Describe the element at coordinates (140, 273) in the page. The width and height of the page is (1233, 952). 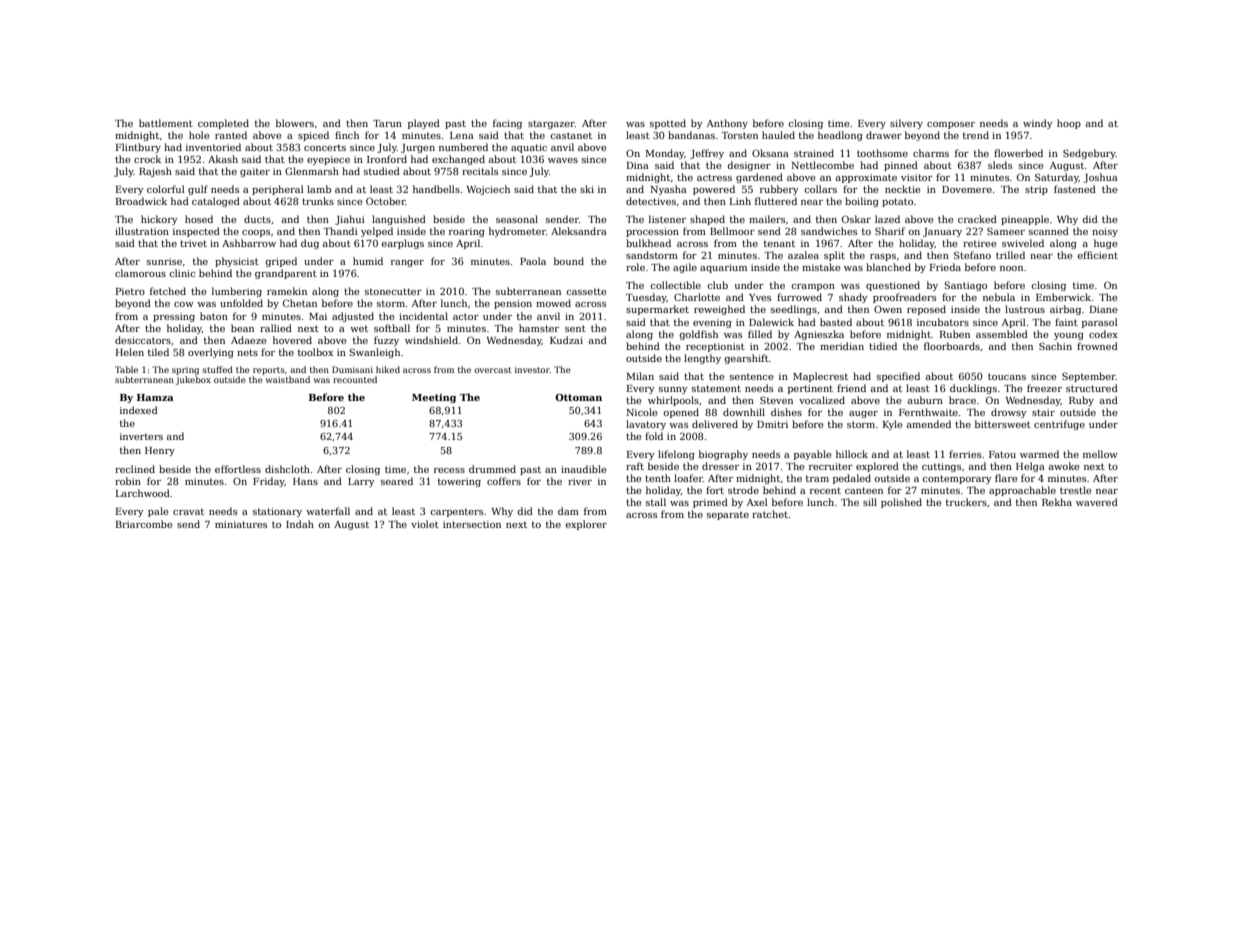
I see `clamorous` at that location.
